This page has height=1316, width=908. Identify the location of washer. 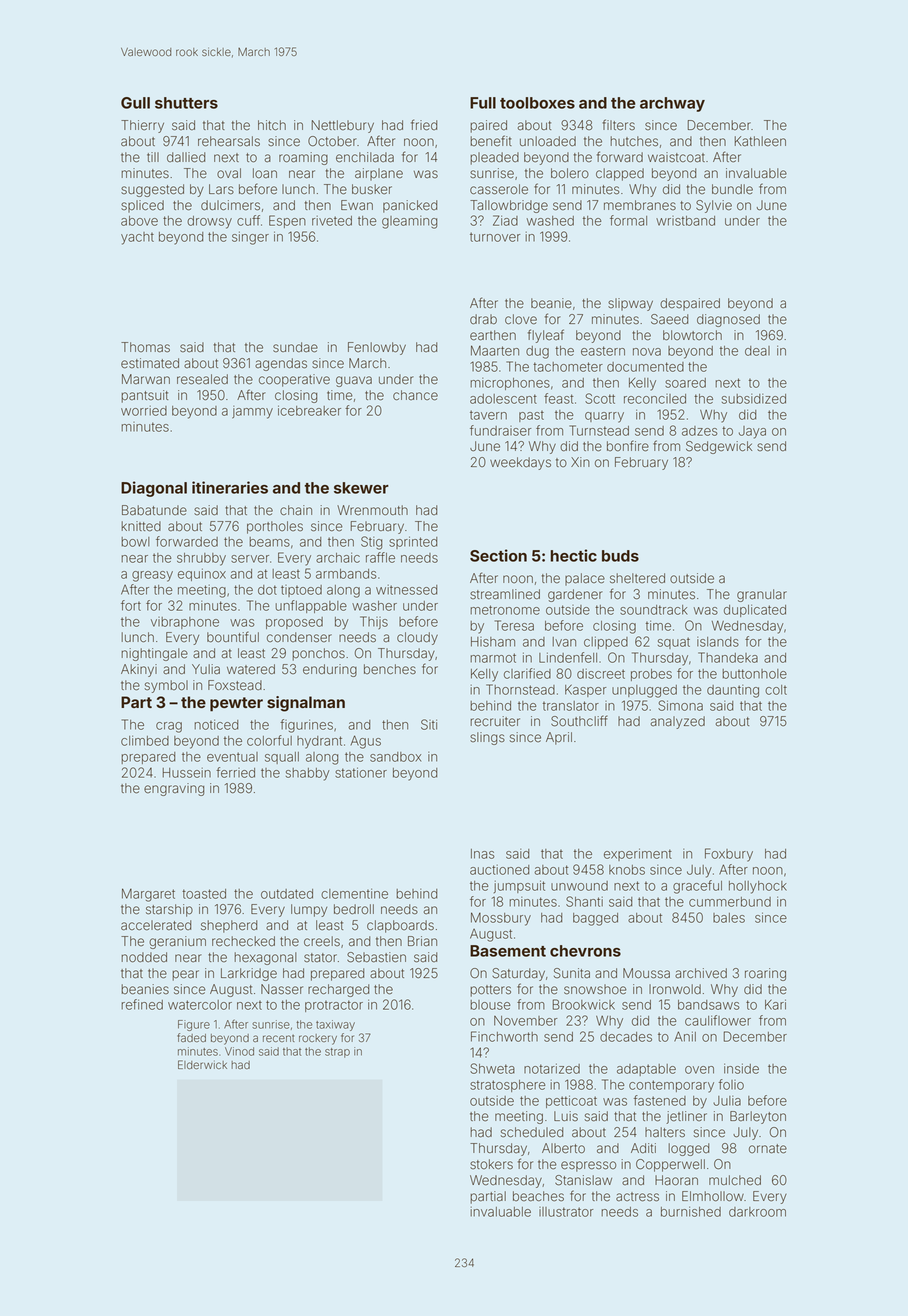
(374, 606).
